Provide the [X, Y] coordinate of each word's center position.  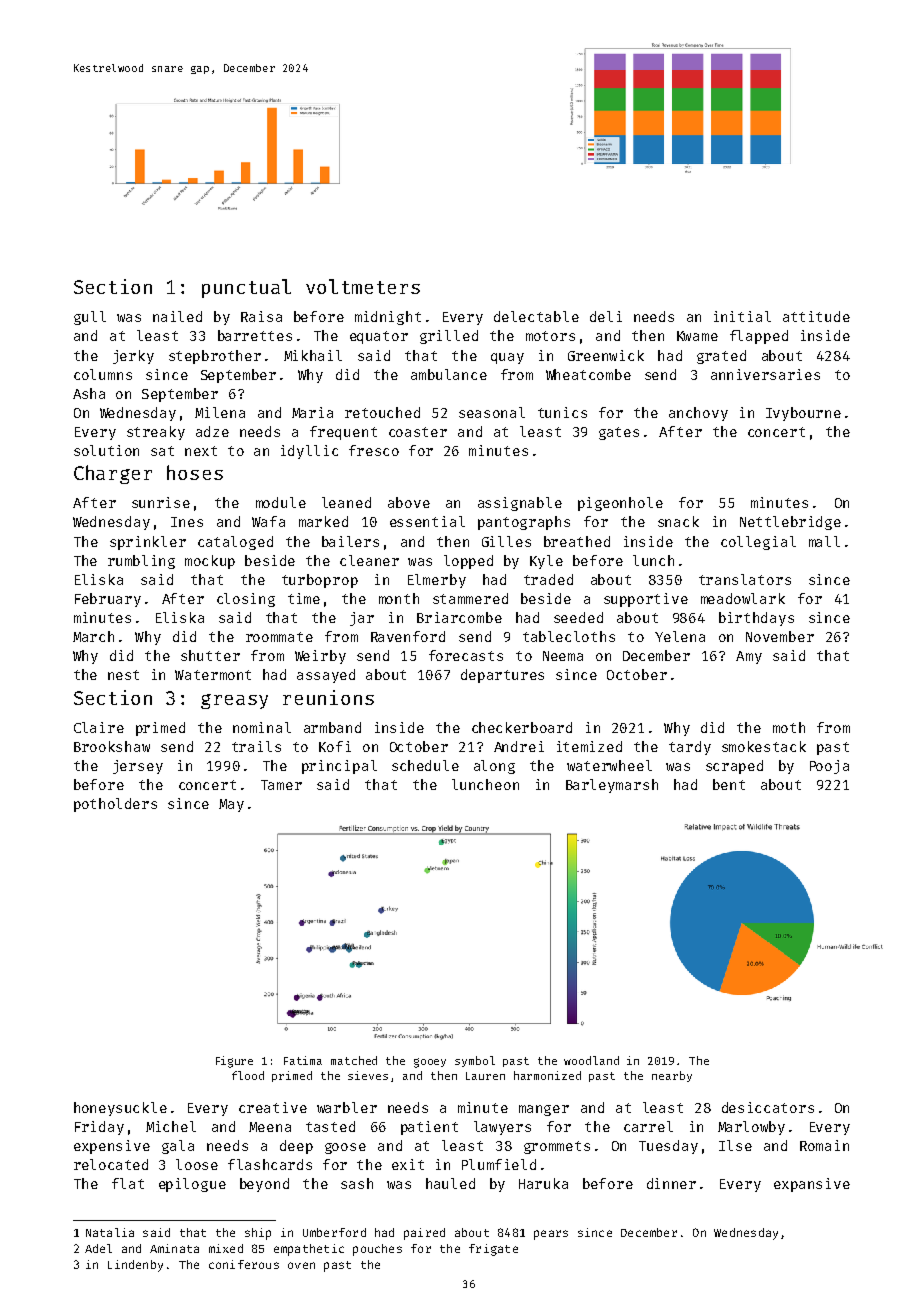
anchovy [698, 414]
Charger [113, 474]
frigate [493, 1250]
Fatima [303, 1060]
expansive [812, 1185]
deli [606, 316]
